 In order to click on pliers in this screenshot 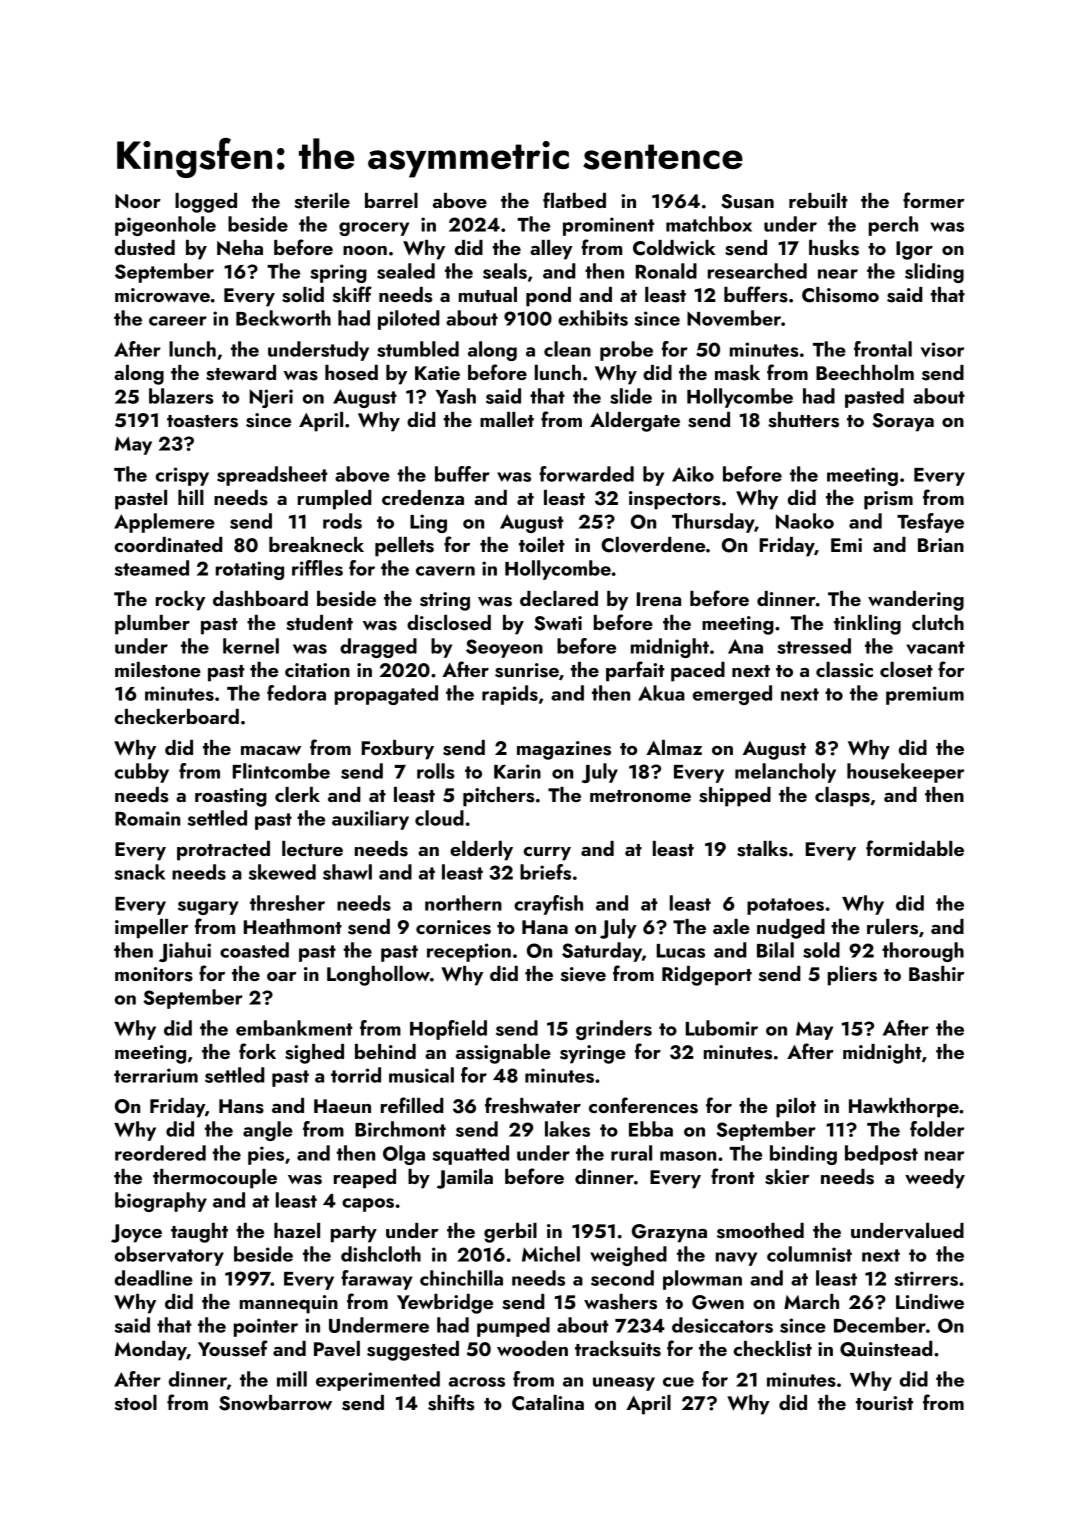, I will do `click(852, 976)`.
